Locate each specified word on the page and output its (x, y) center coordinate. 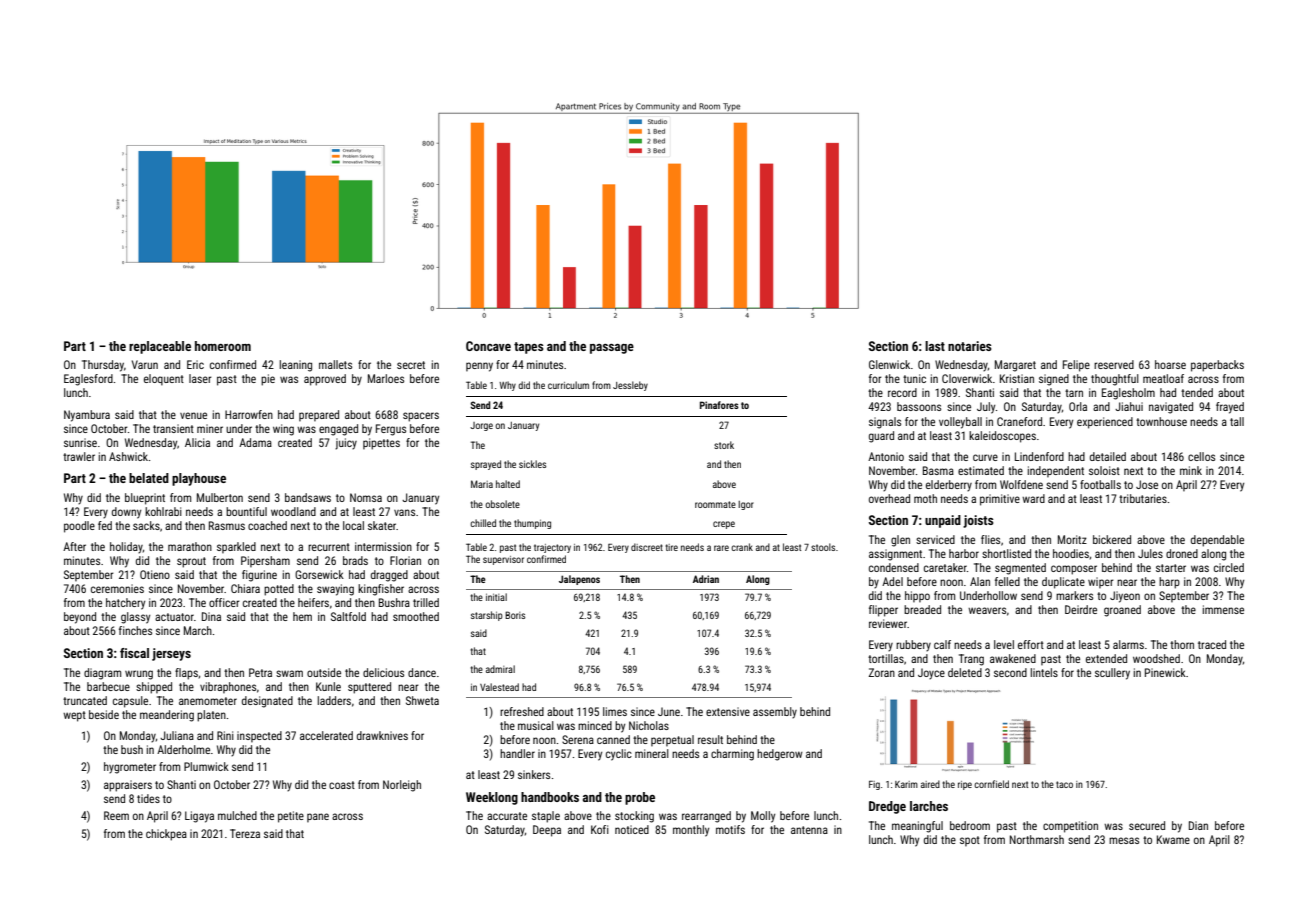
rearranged (706, 817)
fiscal (134, 653)
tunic (914, 378)
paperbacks (1217, 366)
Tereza (245, 833)
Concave (488, 346)
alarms (1128, 644)
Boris (515, 615)
